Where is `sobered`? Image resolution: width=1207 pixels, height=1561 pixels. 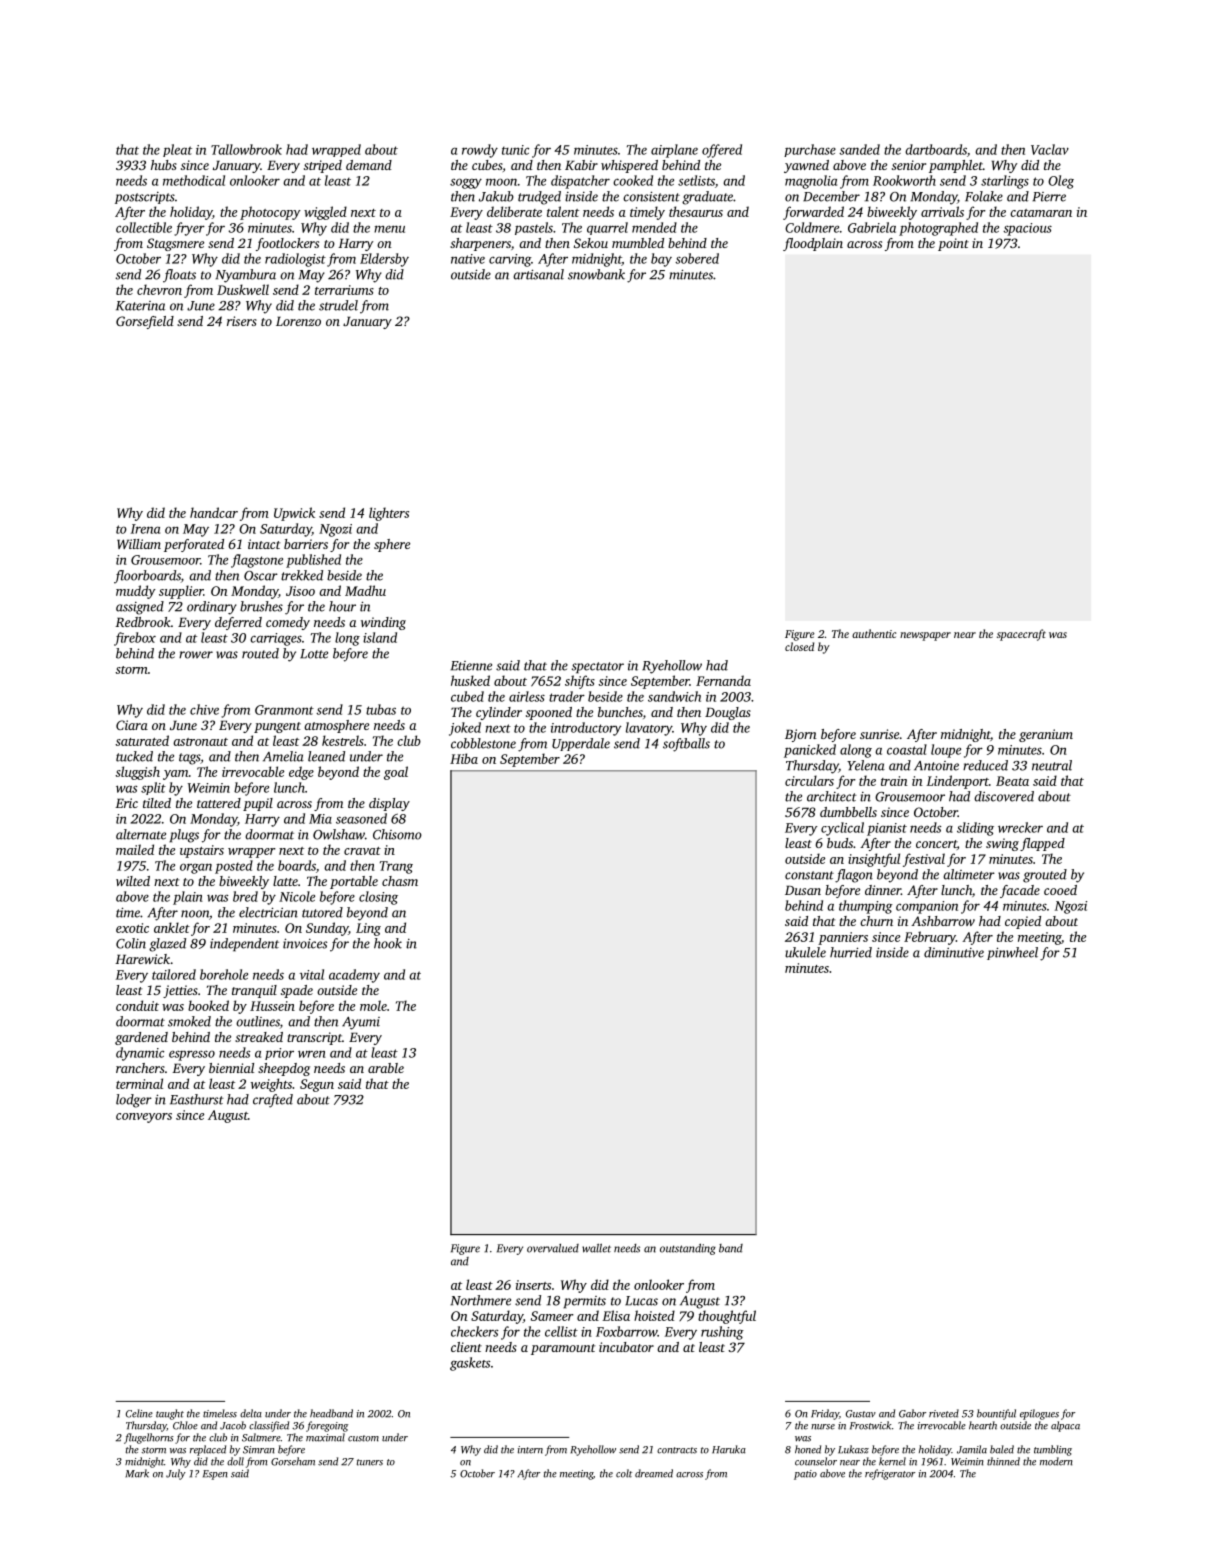
sobered is located at coordinates (697, 258).
